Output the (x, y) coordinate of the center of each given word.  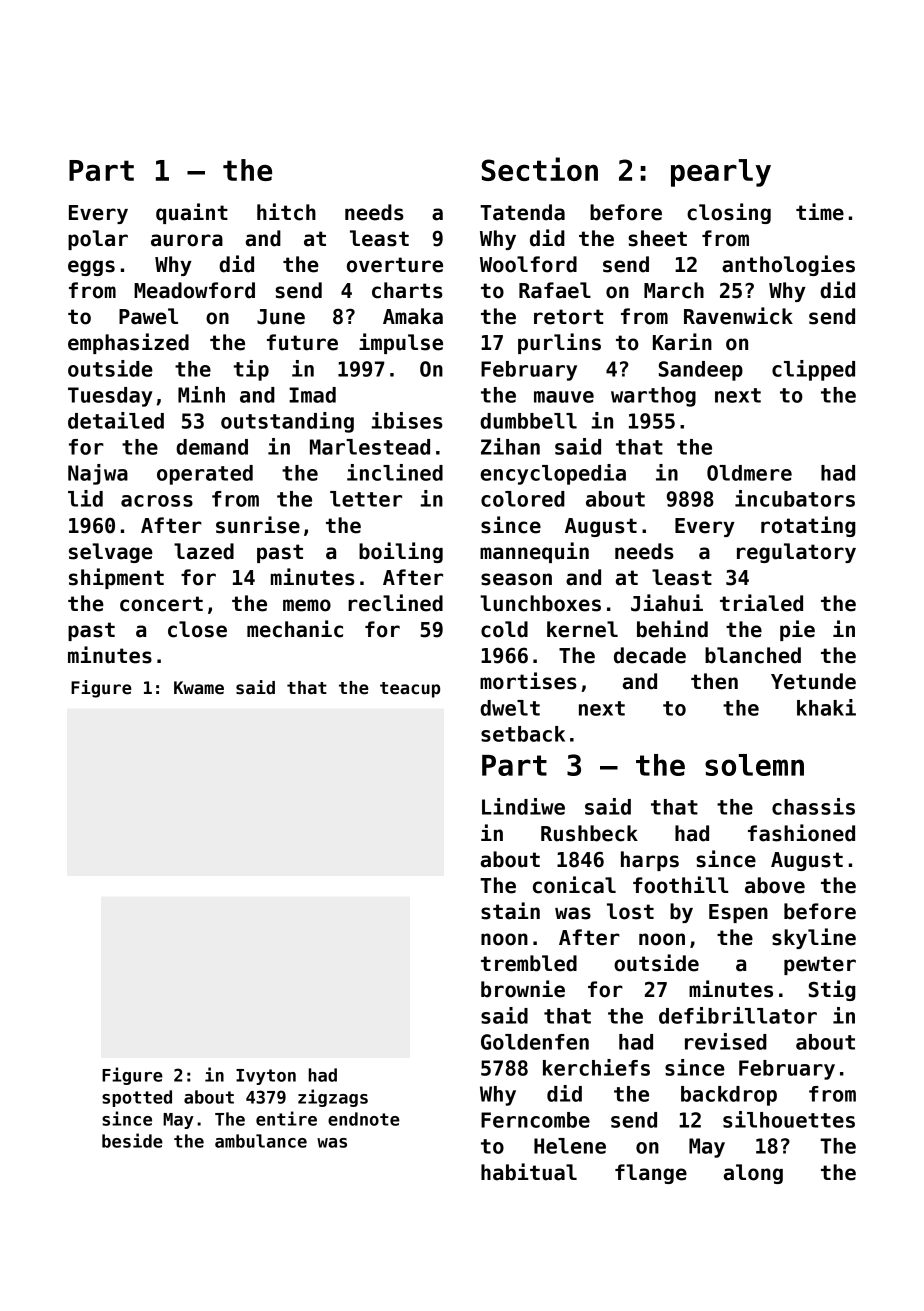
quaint (192, 213)
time (820, 212)
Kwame (199, 688)
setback (523, 734)
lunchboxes (540, 603)
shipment (116, 578)
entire (286, 1118)
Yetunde (813, 681)
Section (540, 169)
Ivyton (266, 1077)
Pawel (148, 316)
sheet (657, 238)
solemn (754, 765)
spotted (137, 1098)
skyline (814, 938)
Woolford (528, 264)
